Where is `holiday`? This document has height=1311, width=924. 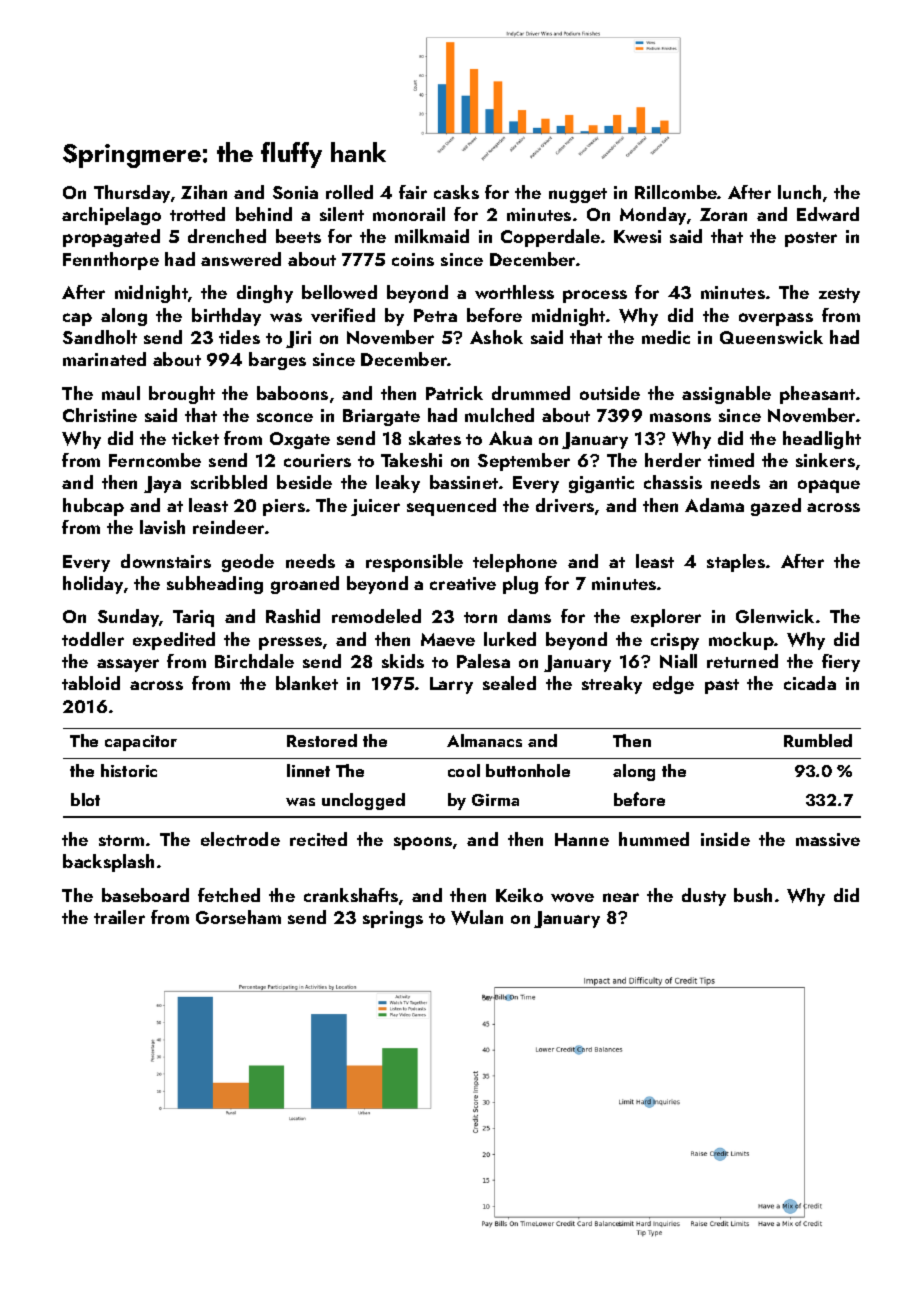 holiday is located at coordinates (93, 585).
